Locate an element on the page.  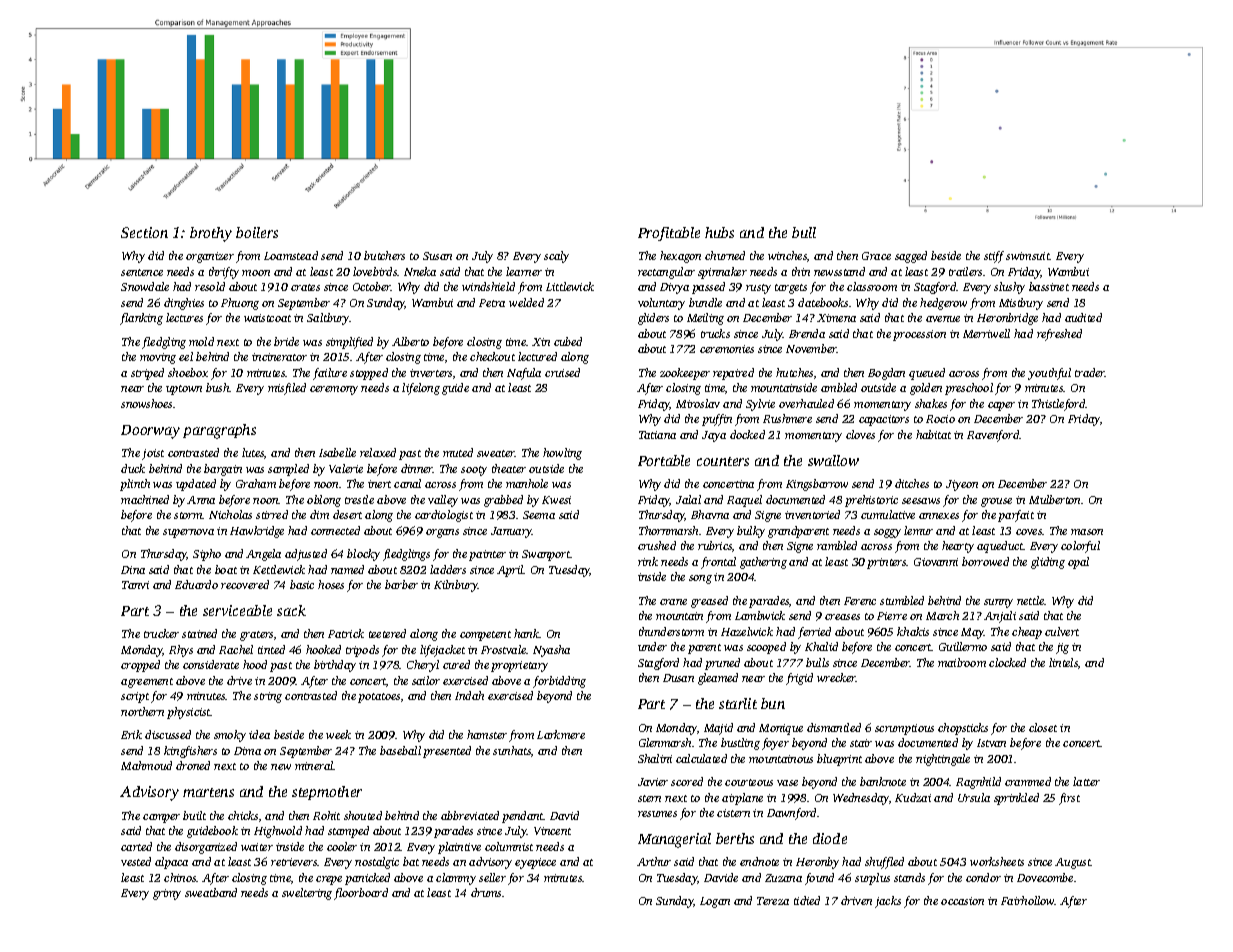
Fairhollow is located at coordinates (1028, 900).
